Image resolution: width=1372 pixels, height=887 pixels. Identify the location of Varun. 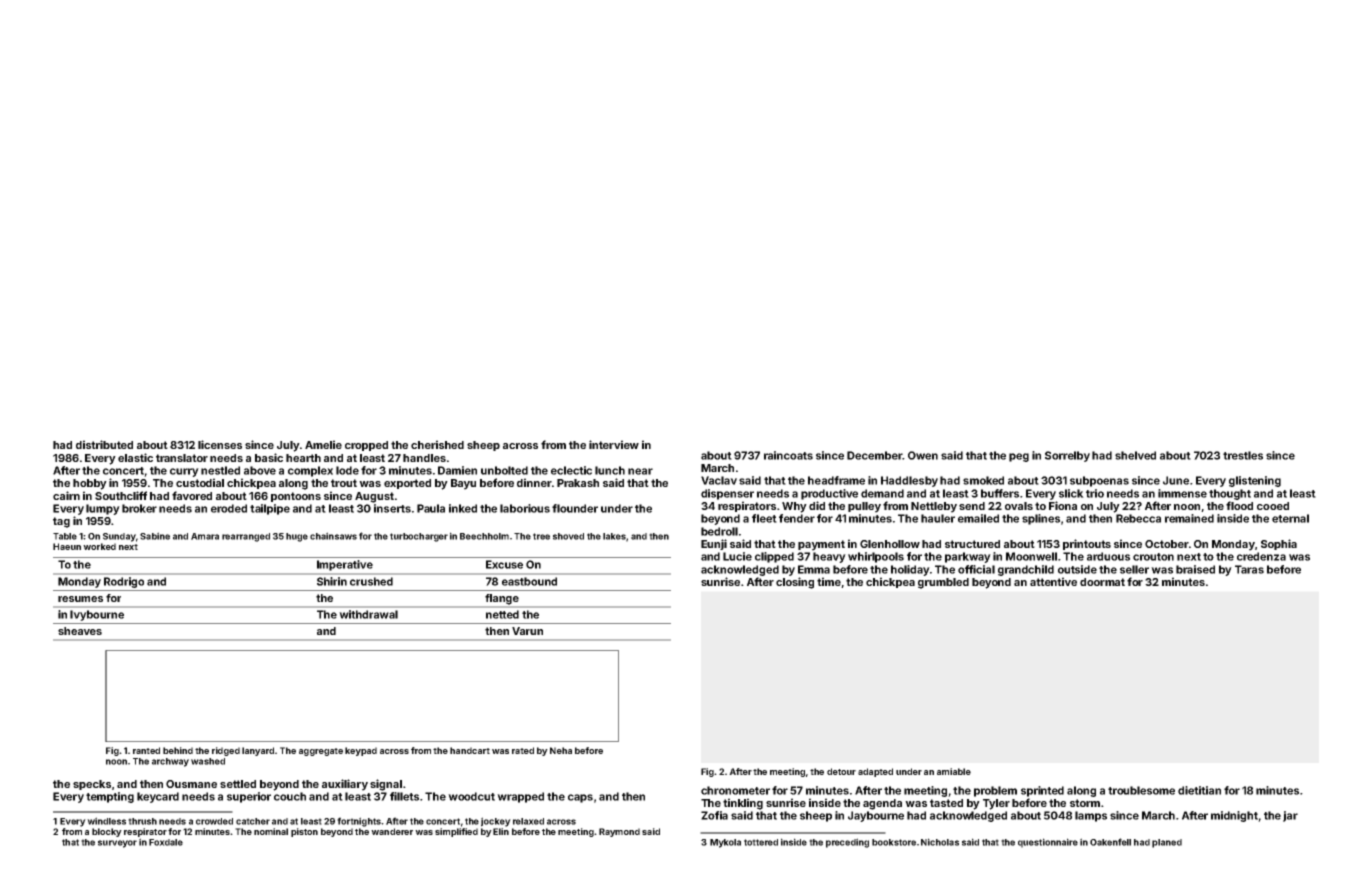
(527, 631).
